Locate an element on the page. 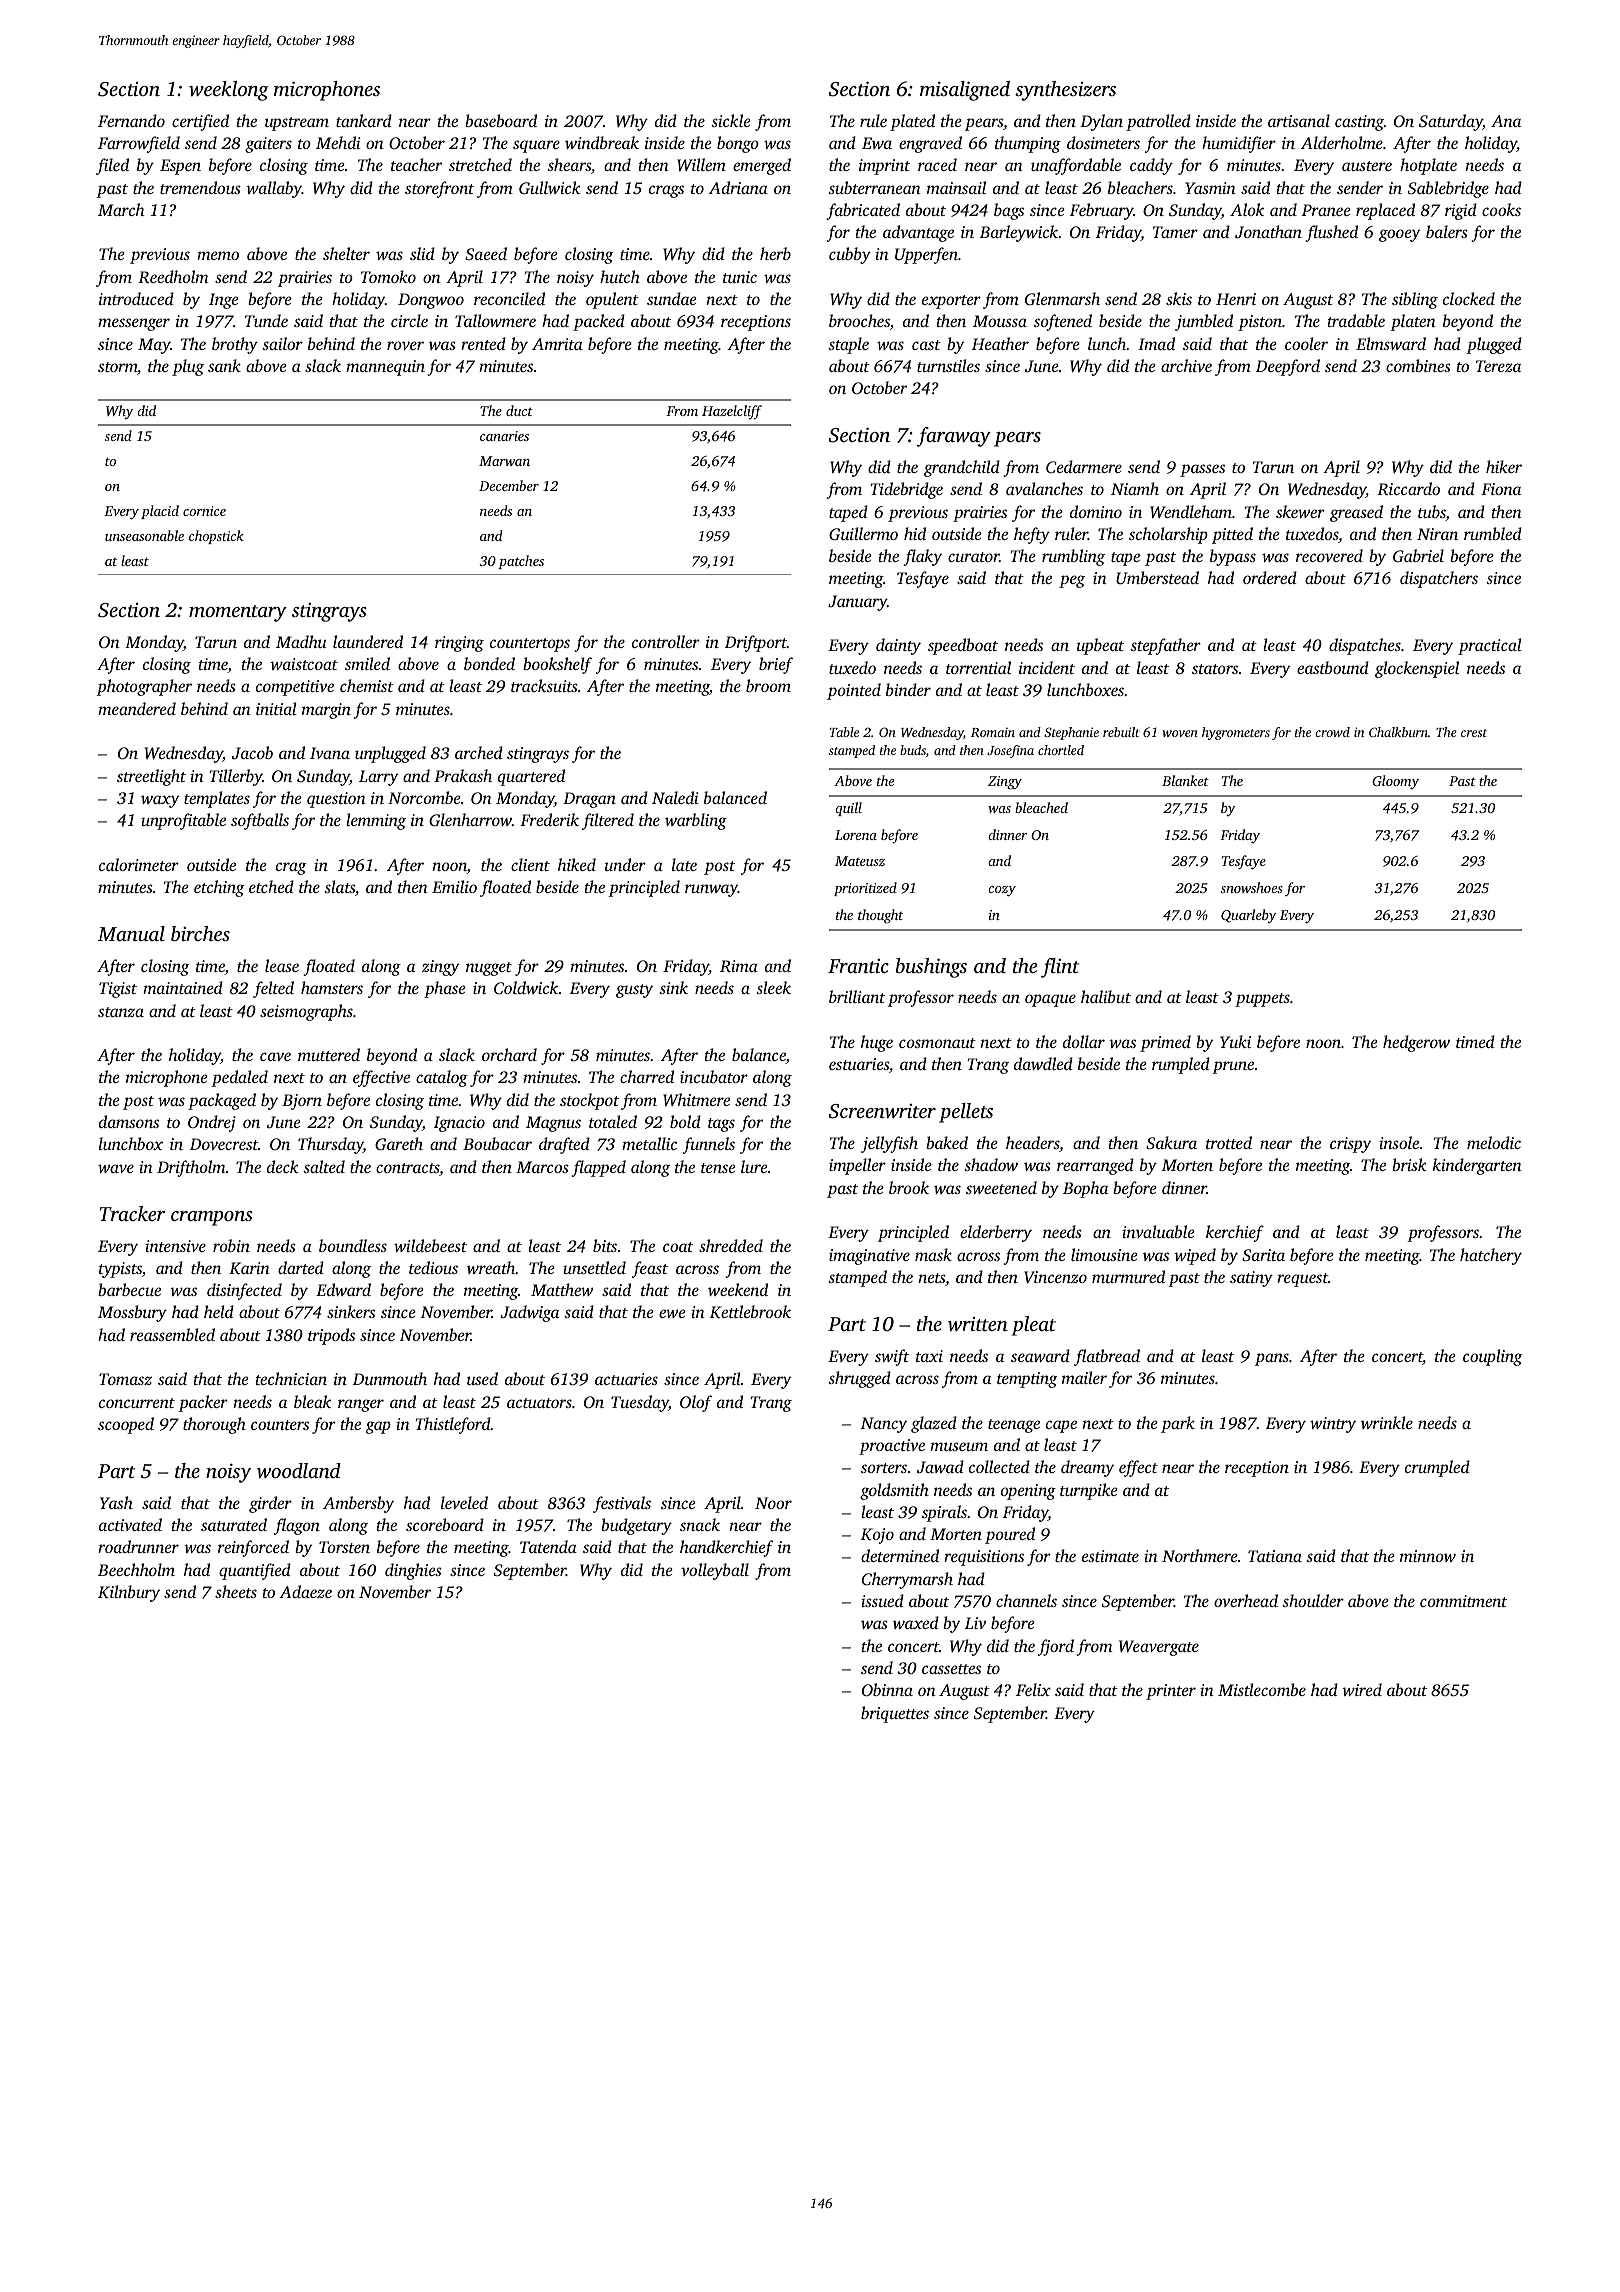 The width and height of the image is (1620, 2292). weeklong is located at coordinates (229, 91).
